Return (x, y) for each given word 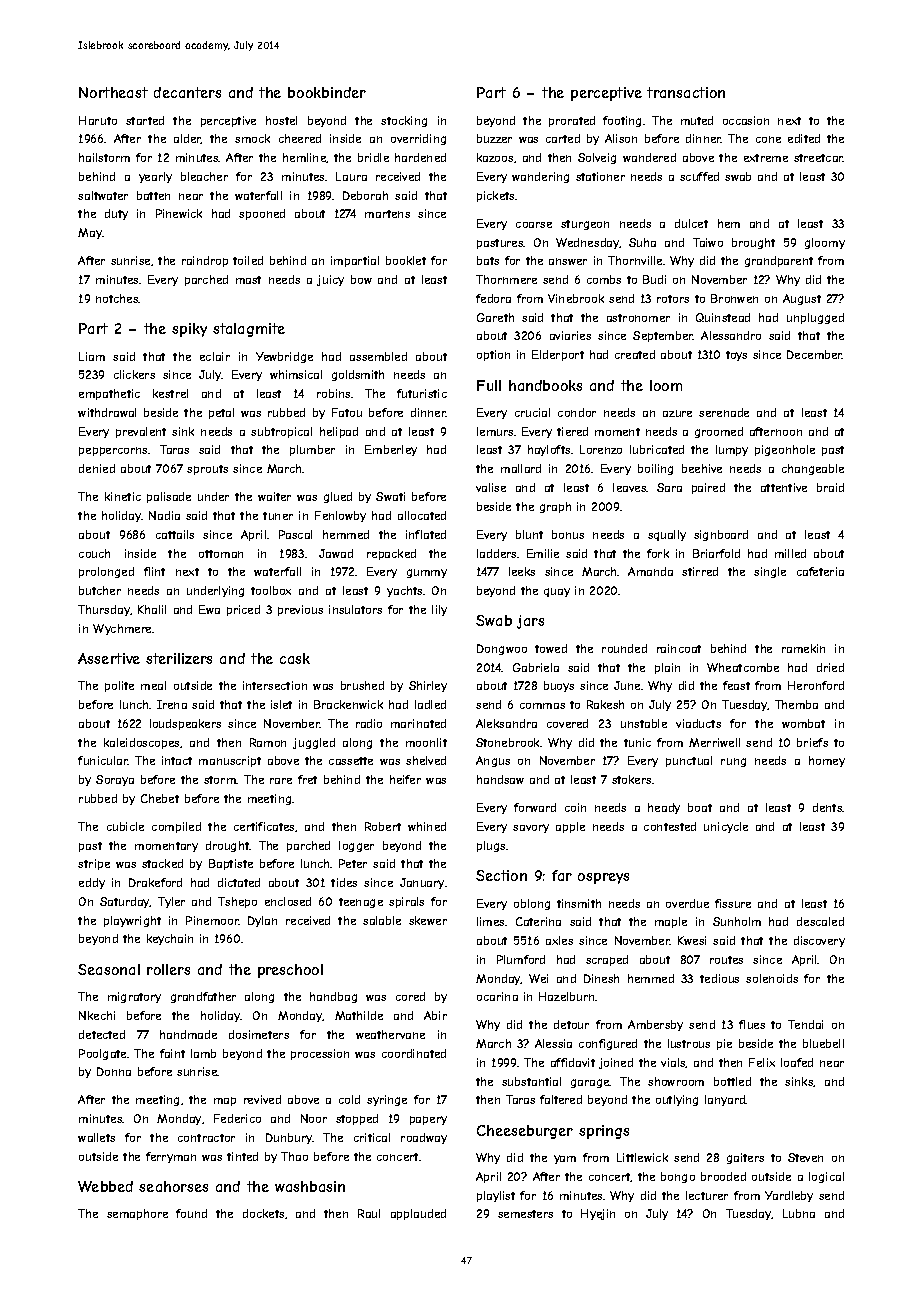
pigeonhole (785, 450)
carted (563, 138)
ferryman (171, 1157)
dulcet (691, 223)
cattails (175, 534)
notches (117, 298)
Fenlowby (340, 516)
